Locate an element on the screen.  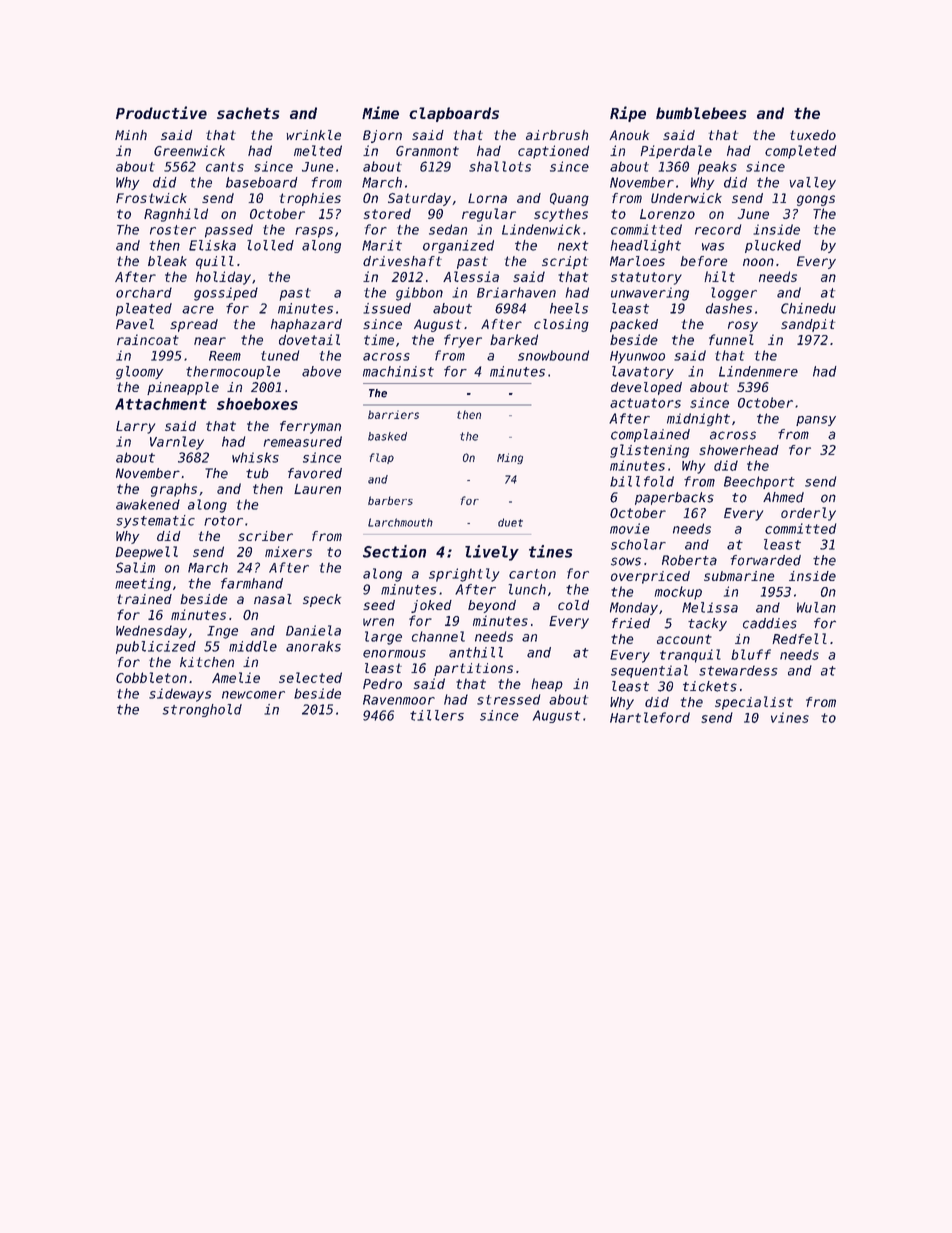
lavatory is located at coordinates (643, 372).
